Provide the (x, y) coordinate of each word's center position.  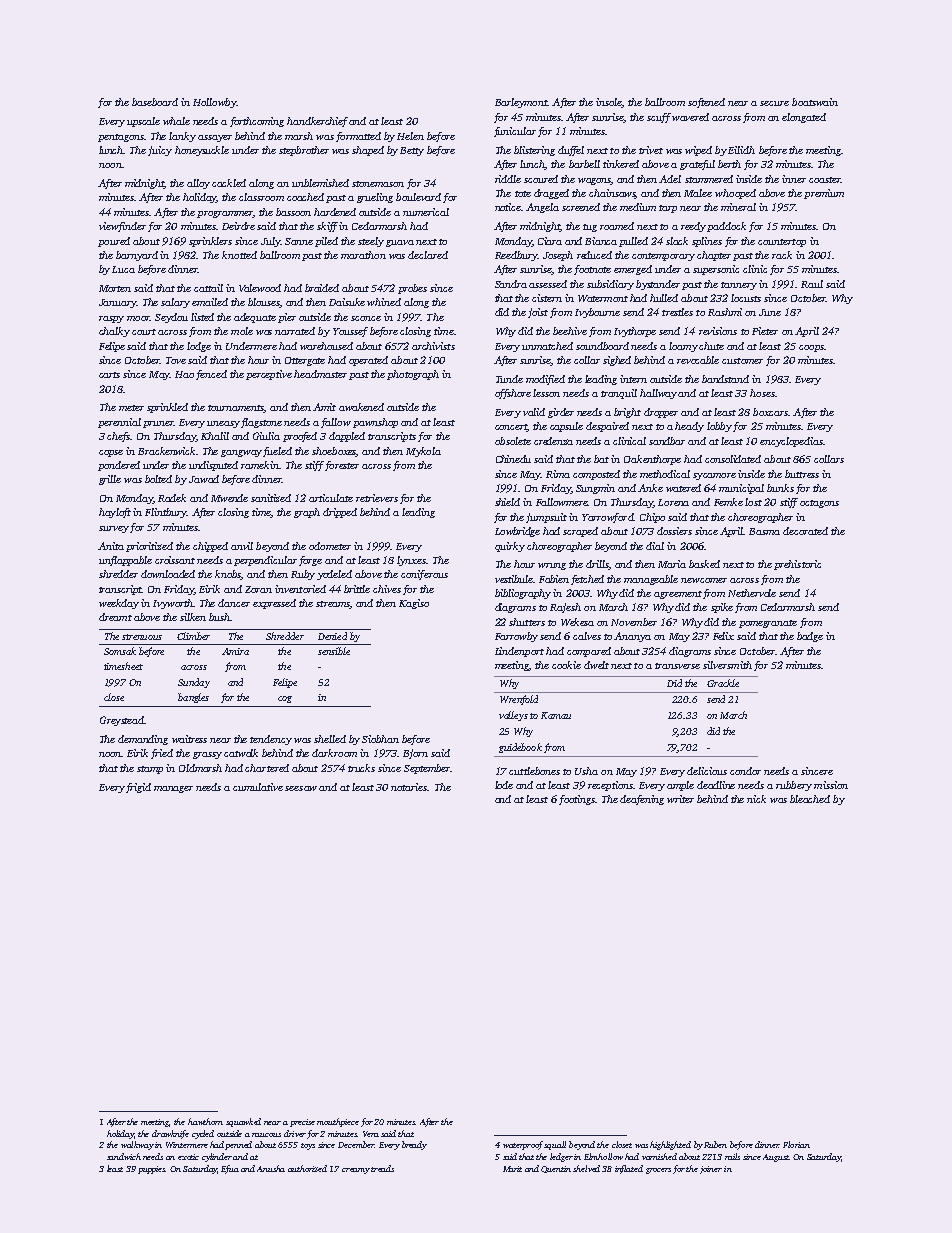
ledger (561, 1157)
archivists (433, 346)
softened (706, 103)
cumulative (258, 787)
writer (680, 799)
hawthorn (205, 1121)
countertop (782, 243)
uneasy (223, 424)
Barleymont (521, 103)
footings (577, 800)
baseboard (155, 102)
